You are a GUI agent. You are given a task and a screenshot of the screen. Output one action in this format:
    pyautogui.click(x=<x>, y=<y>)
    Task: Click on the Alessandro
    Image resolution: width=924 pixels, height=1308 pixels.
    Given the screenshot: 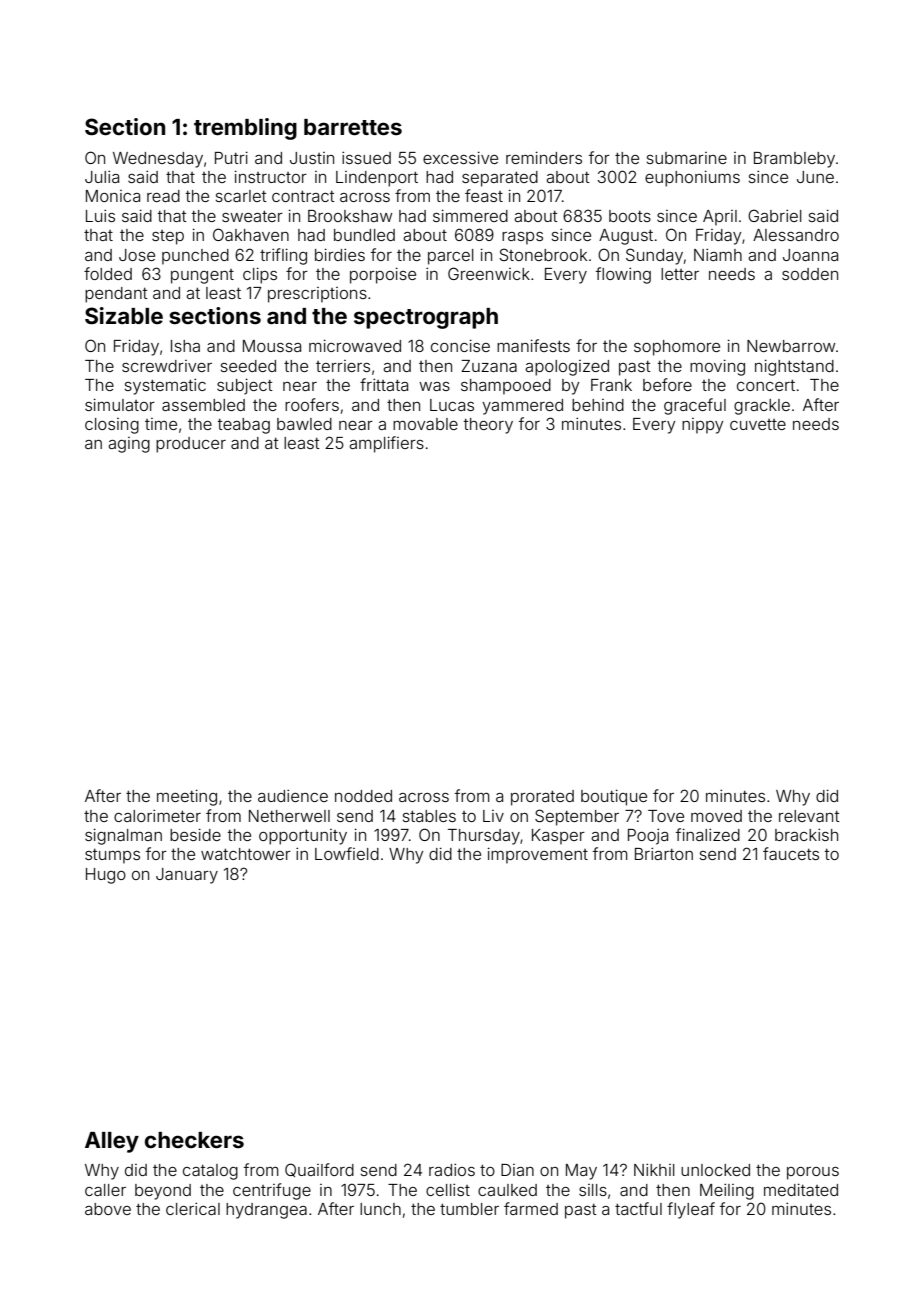 What is the action you would take?
    pyautogui.click(x=796, y=235)
